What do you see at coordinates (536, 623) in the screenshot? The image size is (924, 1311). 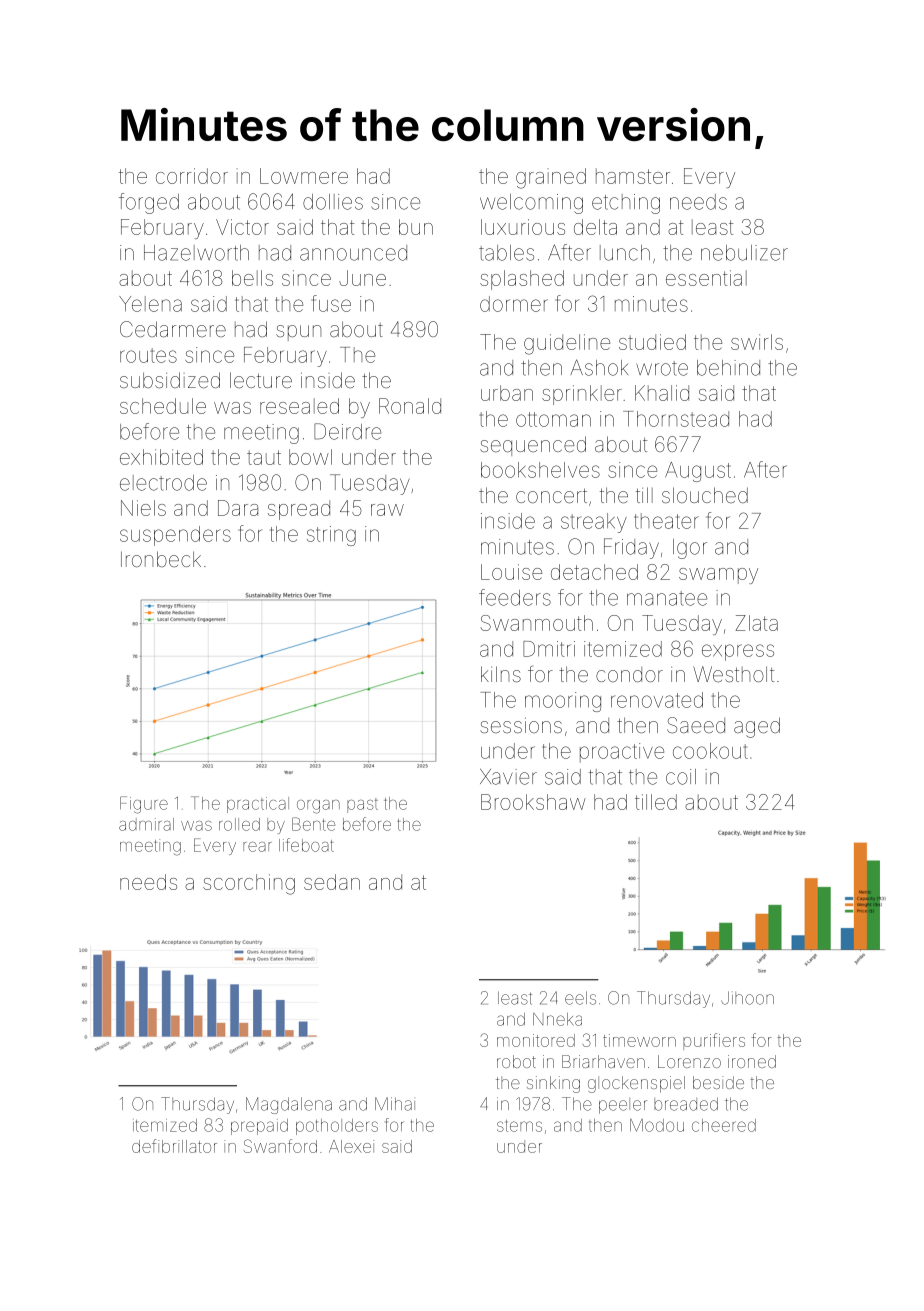 I see `Swanmouth` at bounding box center [536, 623].
